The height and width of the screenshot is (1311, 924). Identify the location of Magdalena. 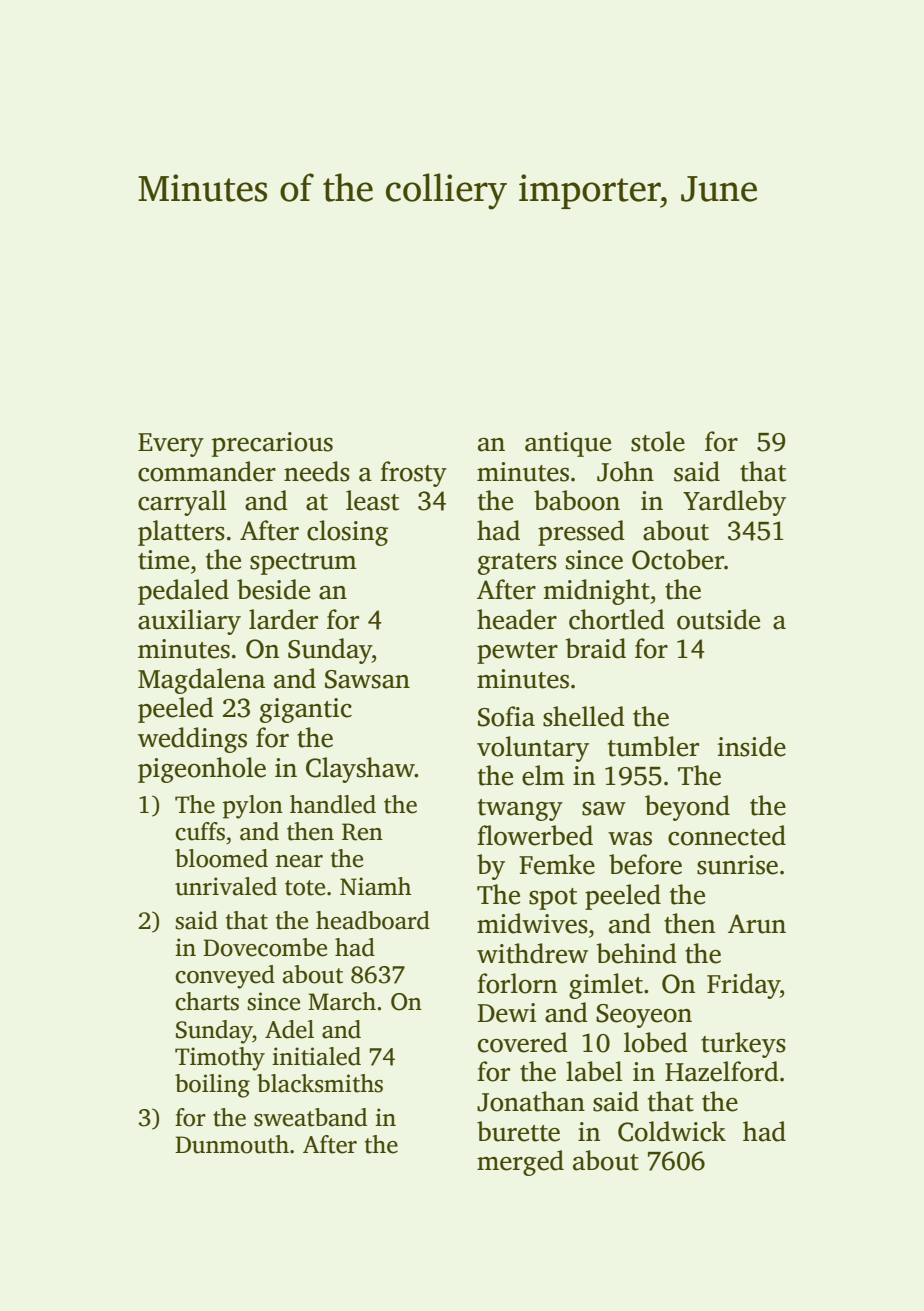
(201, 681).
